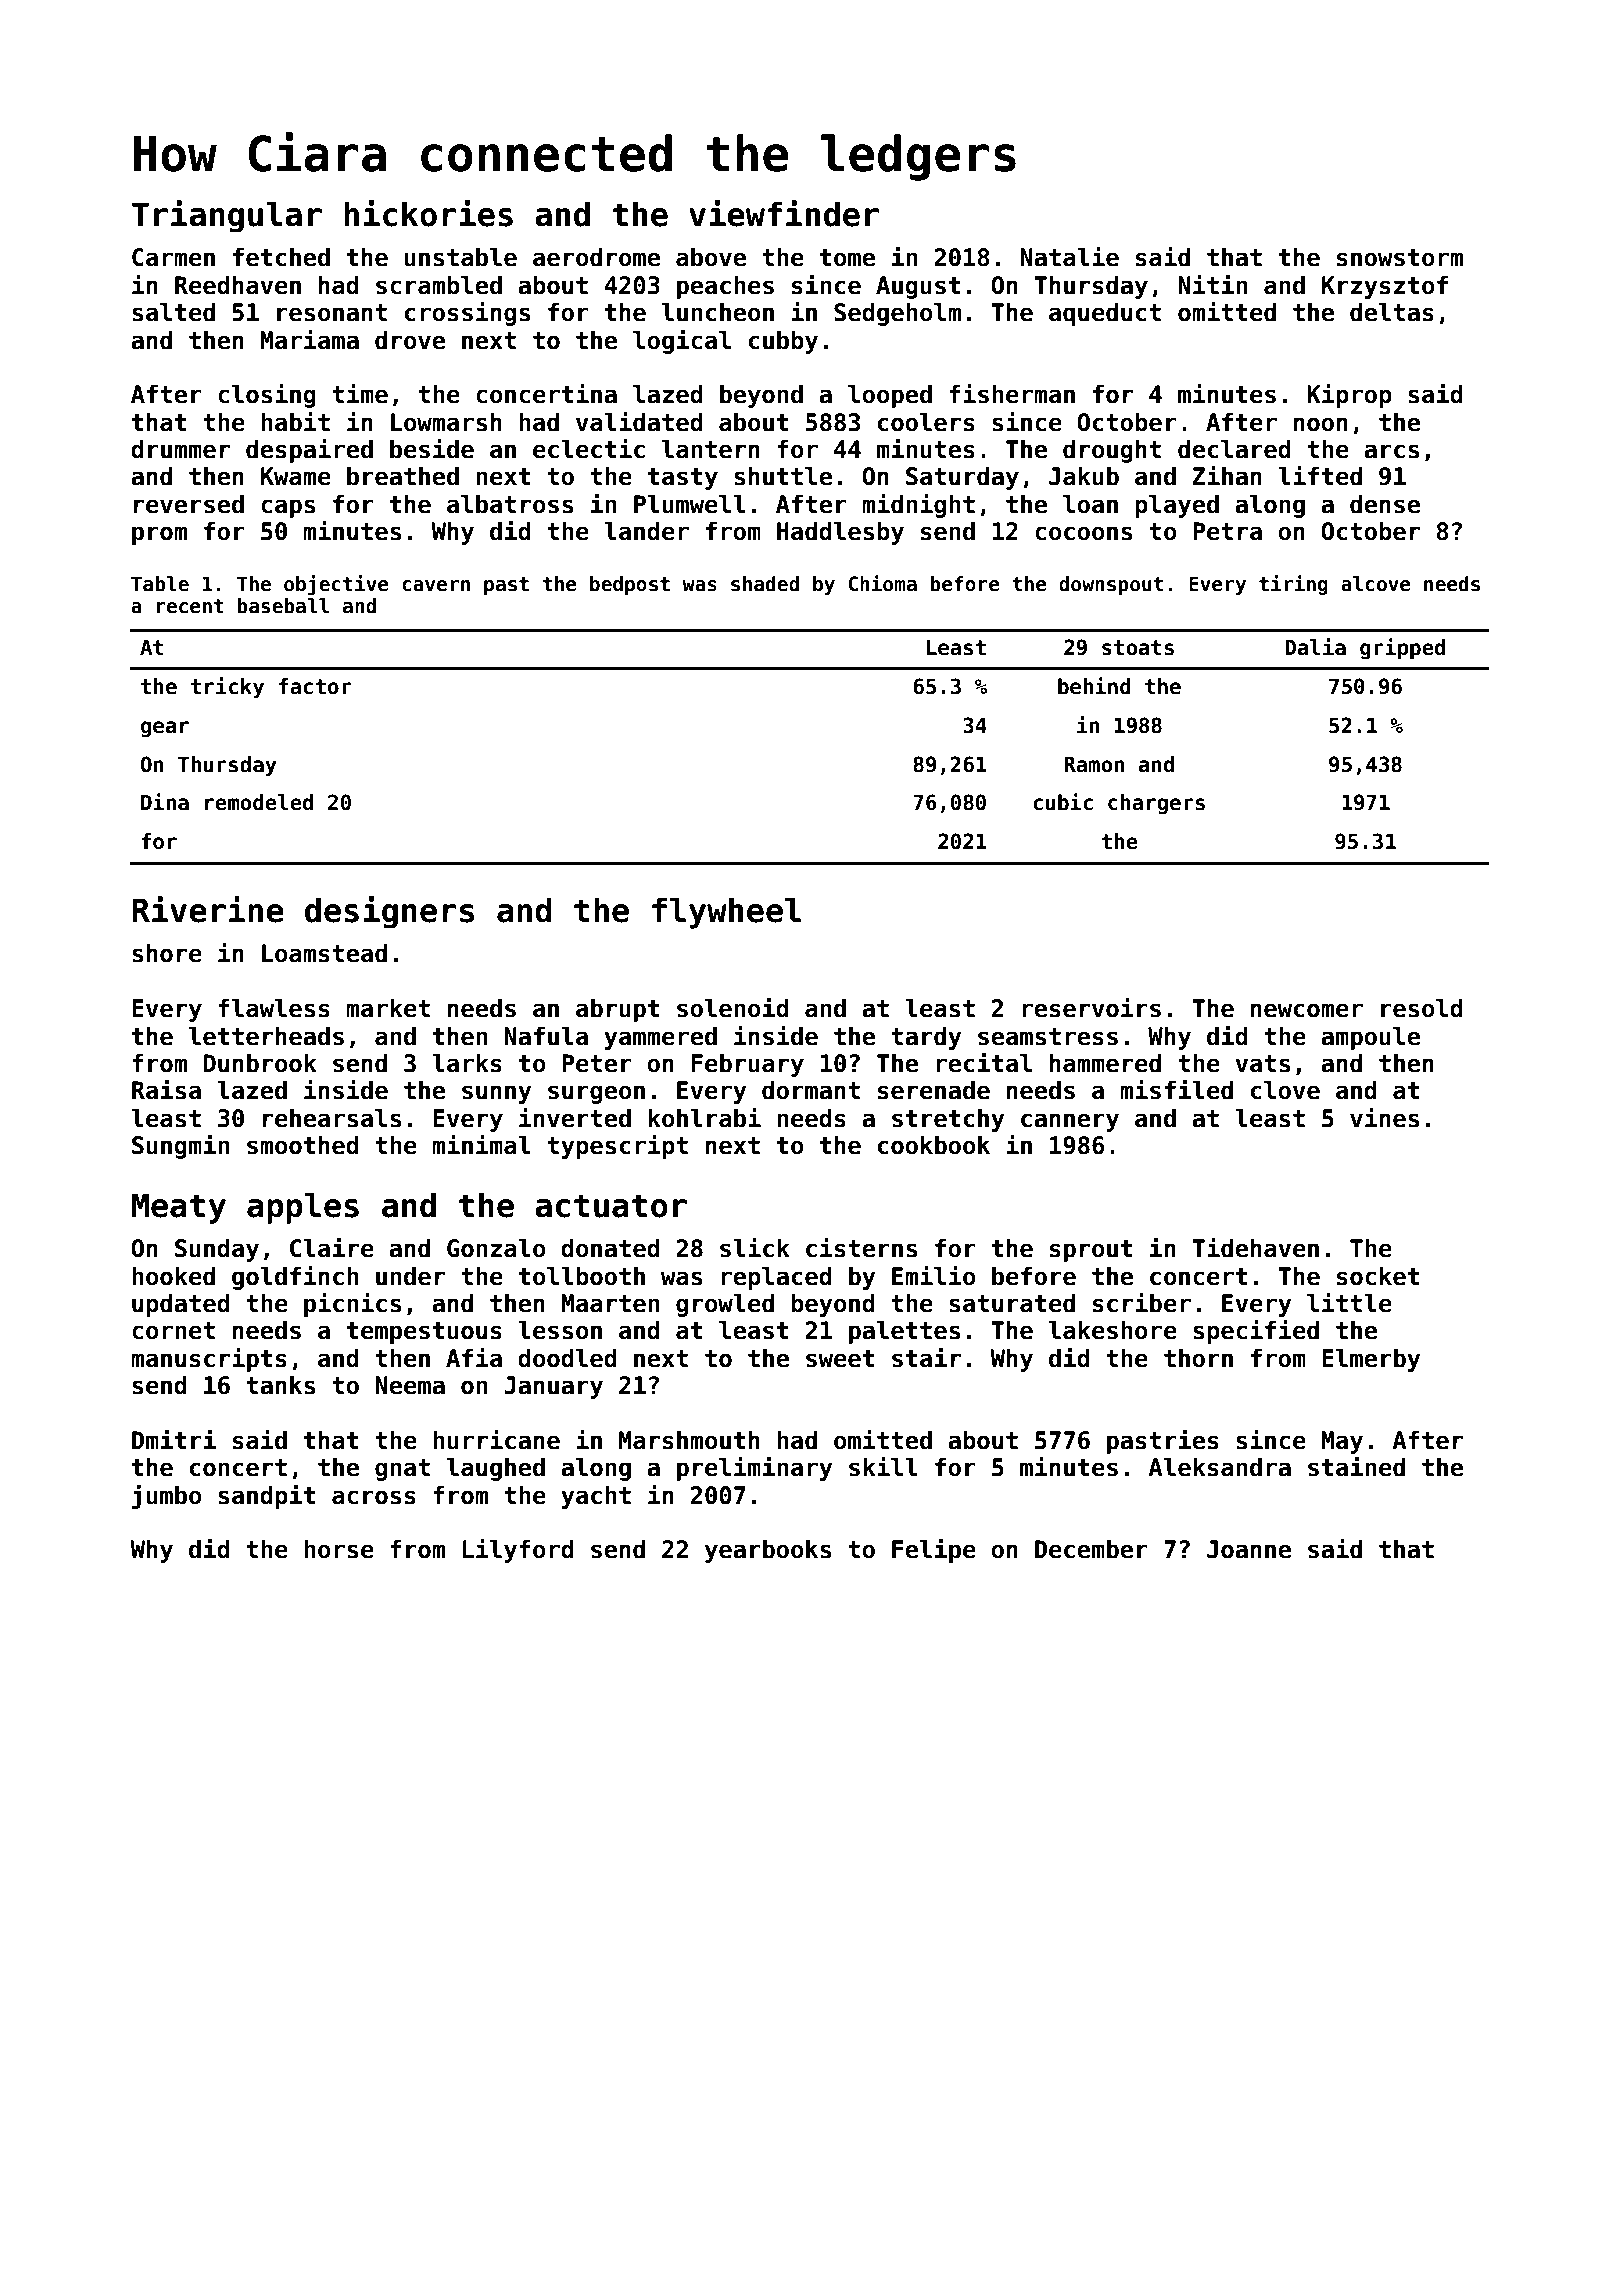  I want to click on Meaty, so click(179, 1208).
